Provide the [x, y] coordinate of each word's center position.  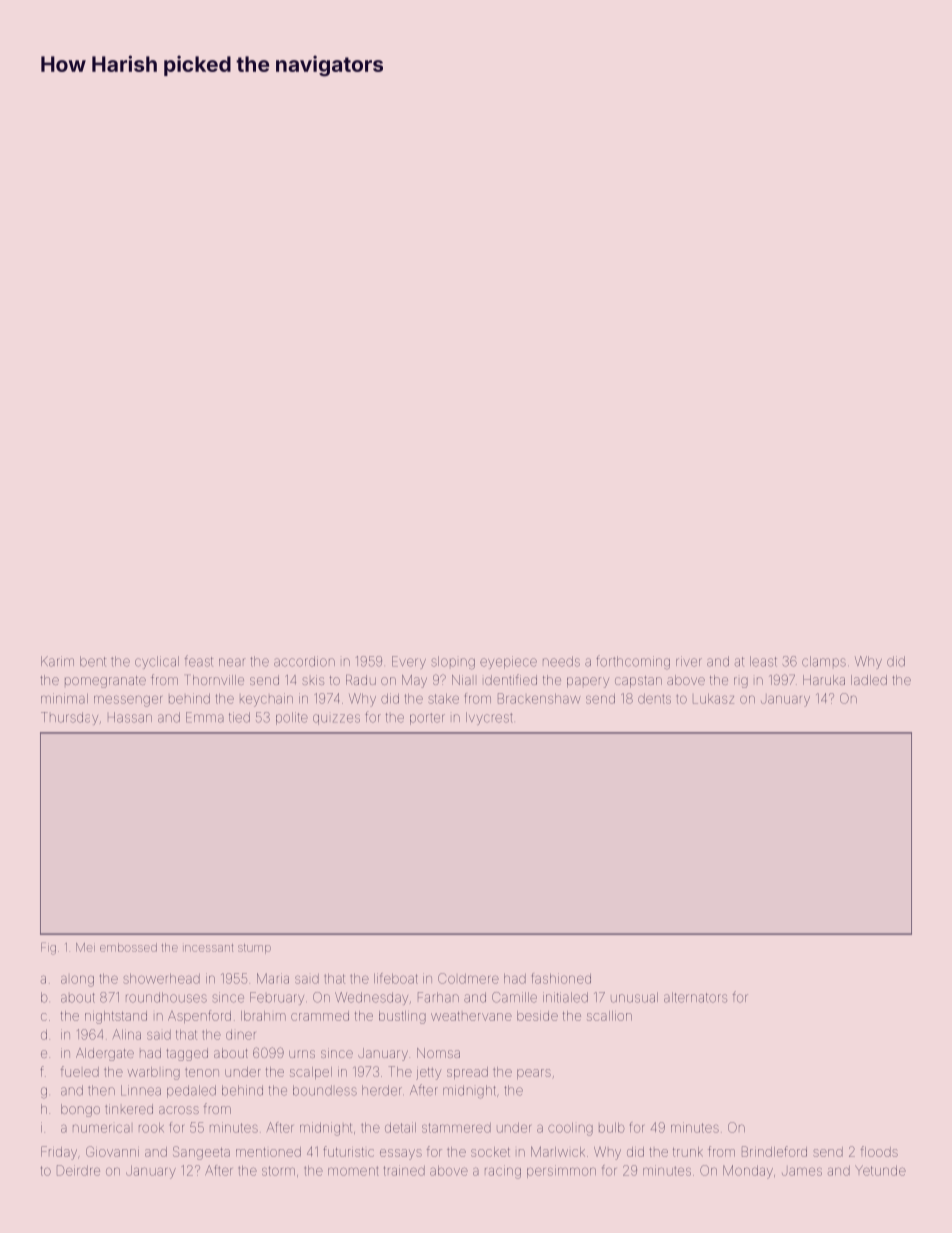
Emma [205, 717]
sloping [453, 663]
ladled [869, 680]
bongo [80, 1110]
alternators [695, 997]
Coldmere [468, 978]
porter [427, 719]
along [77, 981]
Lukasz [713, 699]
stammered [456, 1128]
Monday [748, 1172]
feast [199, 661]
